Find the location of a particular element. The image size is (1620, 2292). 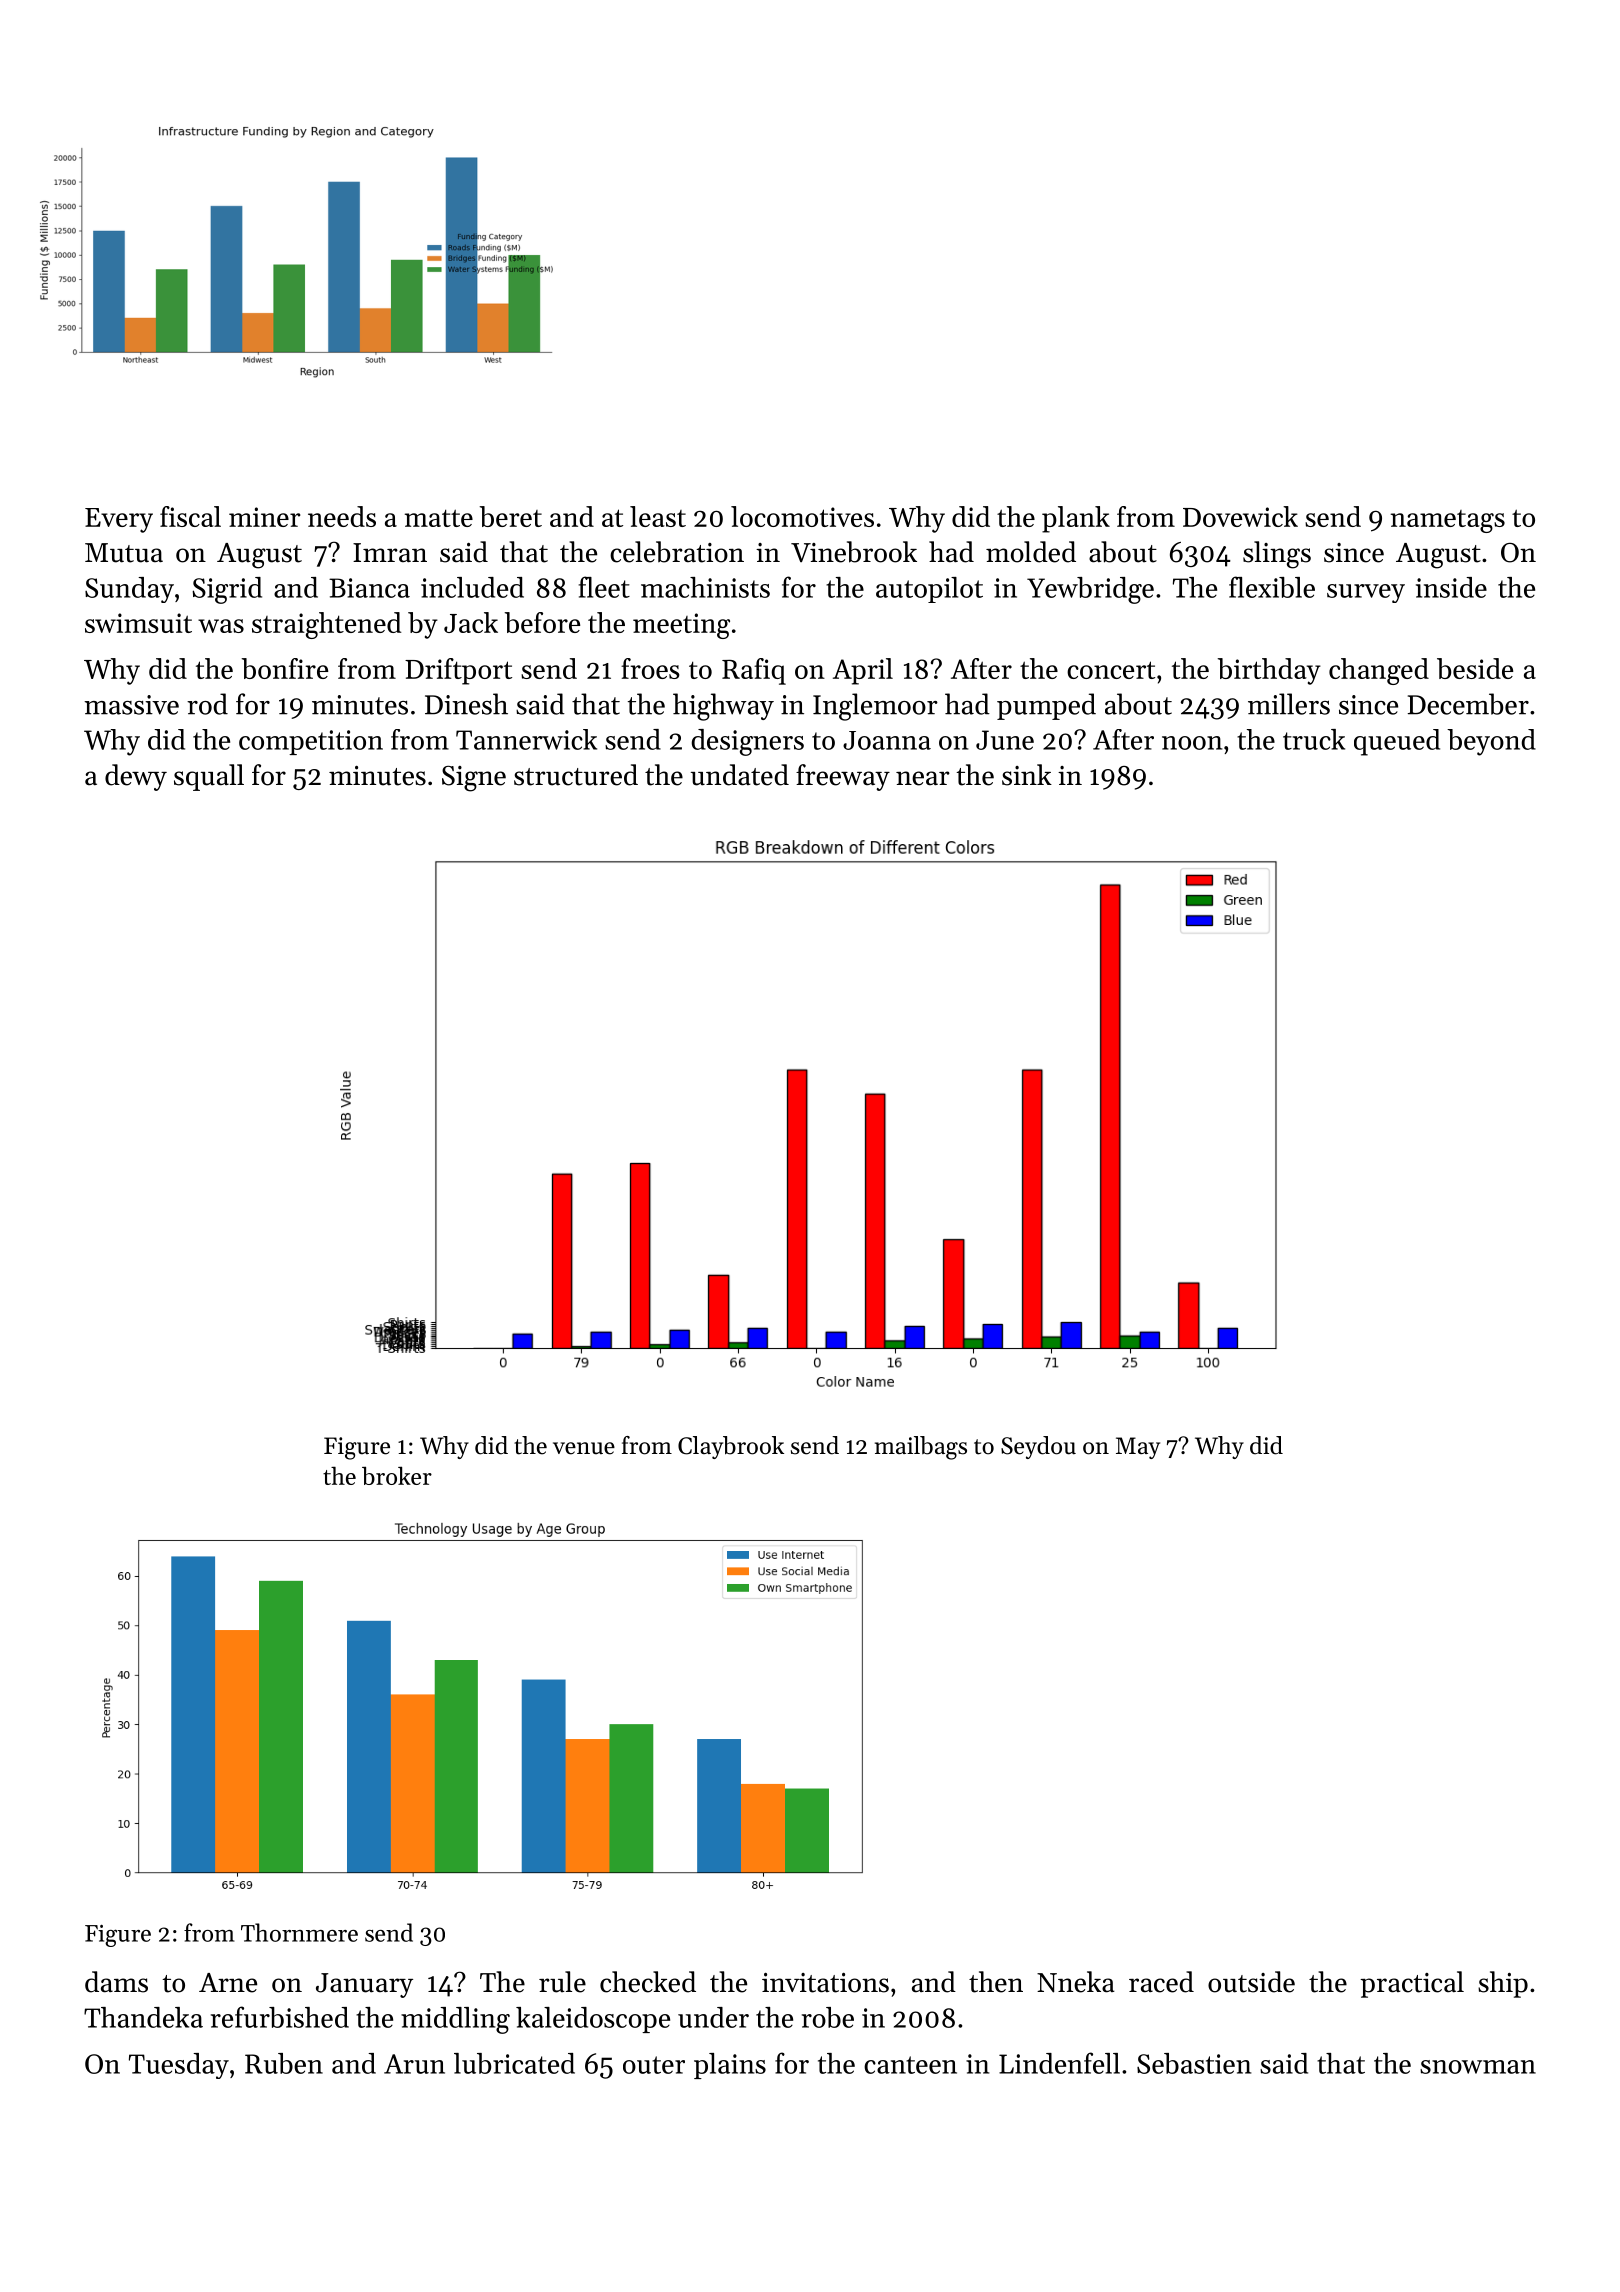

lubricated is located at coordinates (514, 2063).
